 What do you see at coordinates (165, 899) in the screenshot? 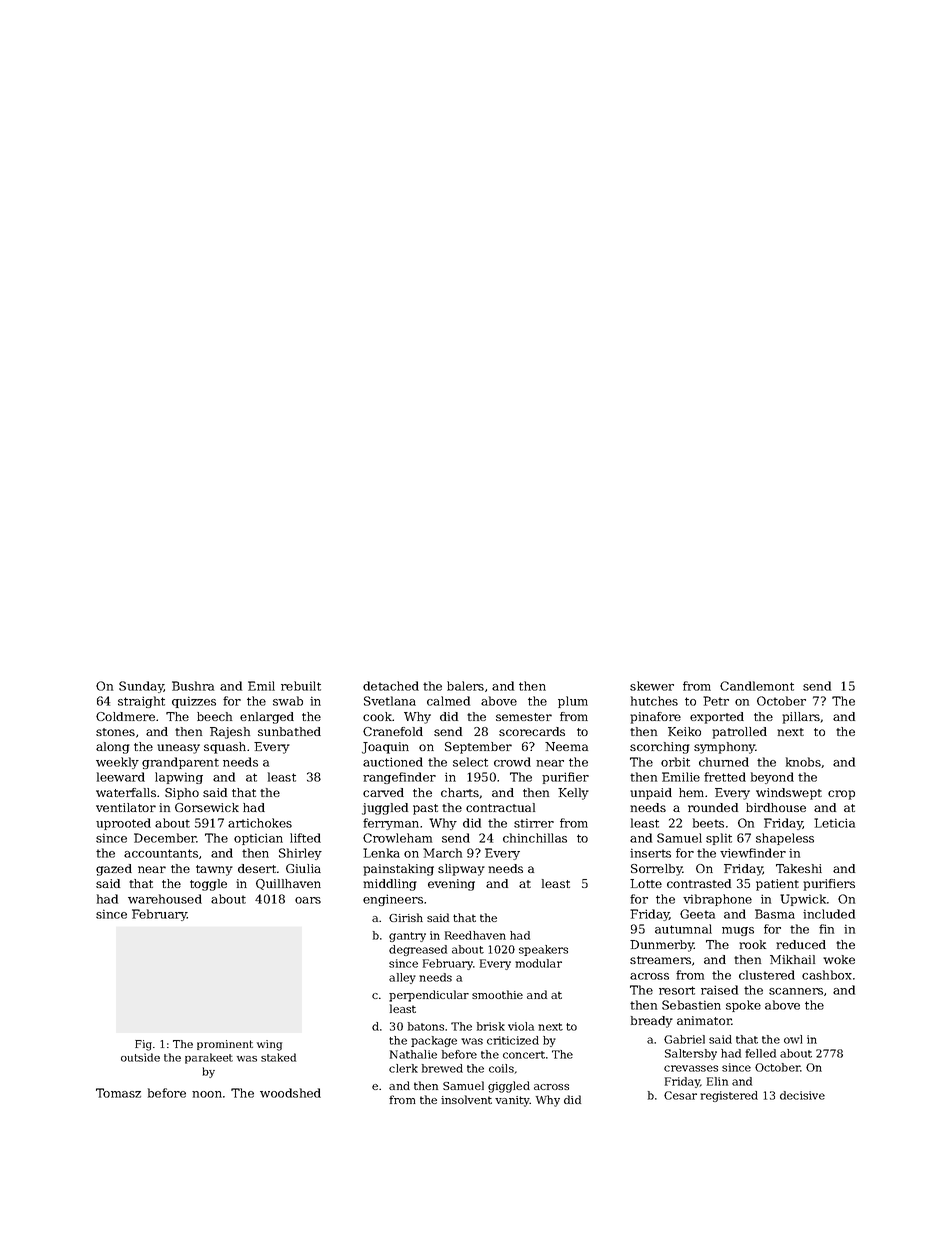
I see `warehoused` at bounding box center [165, 899].
